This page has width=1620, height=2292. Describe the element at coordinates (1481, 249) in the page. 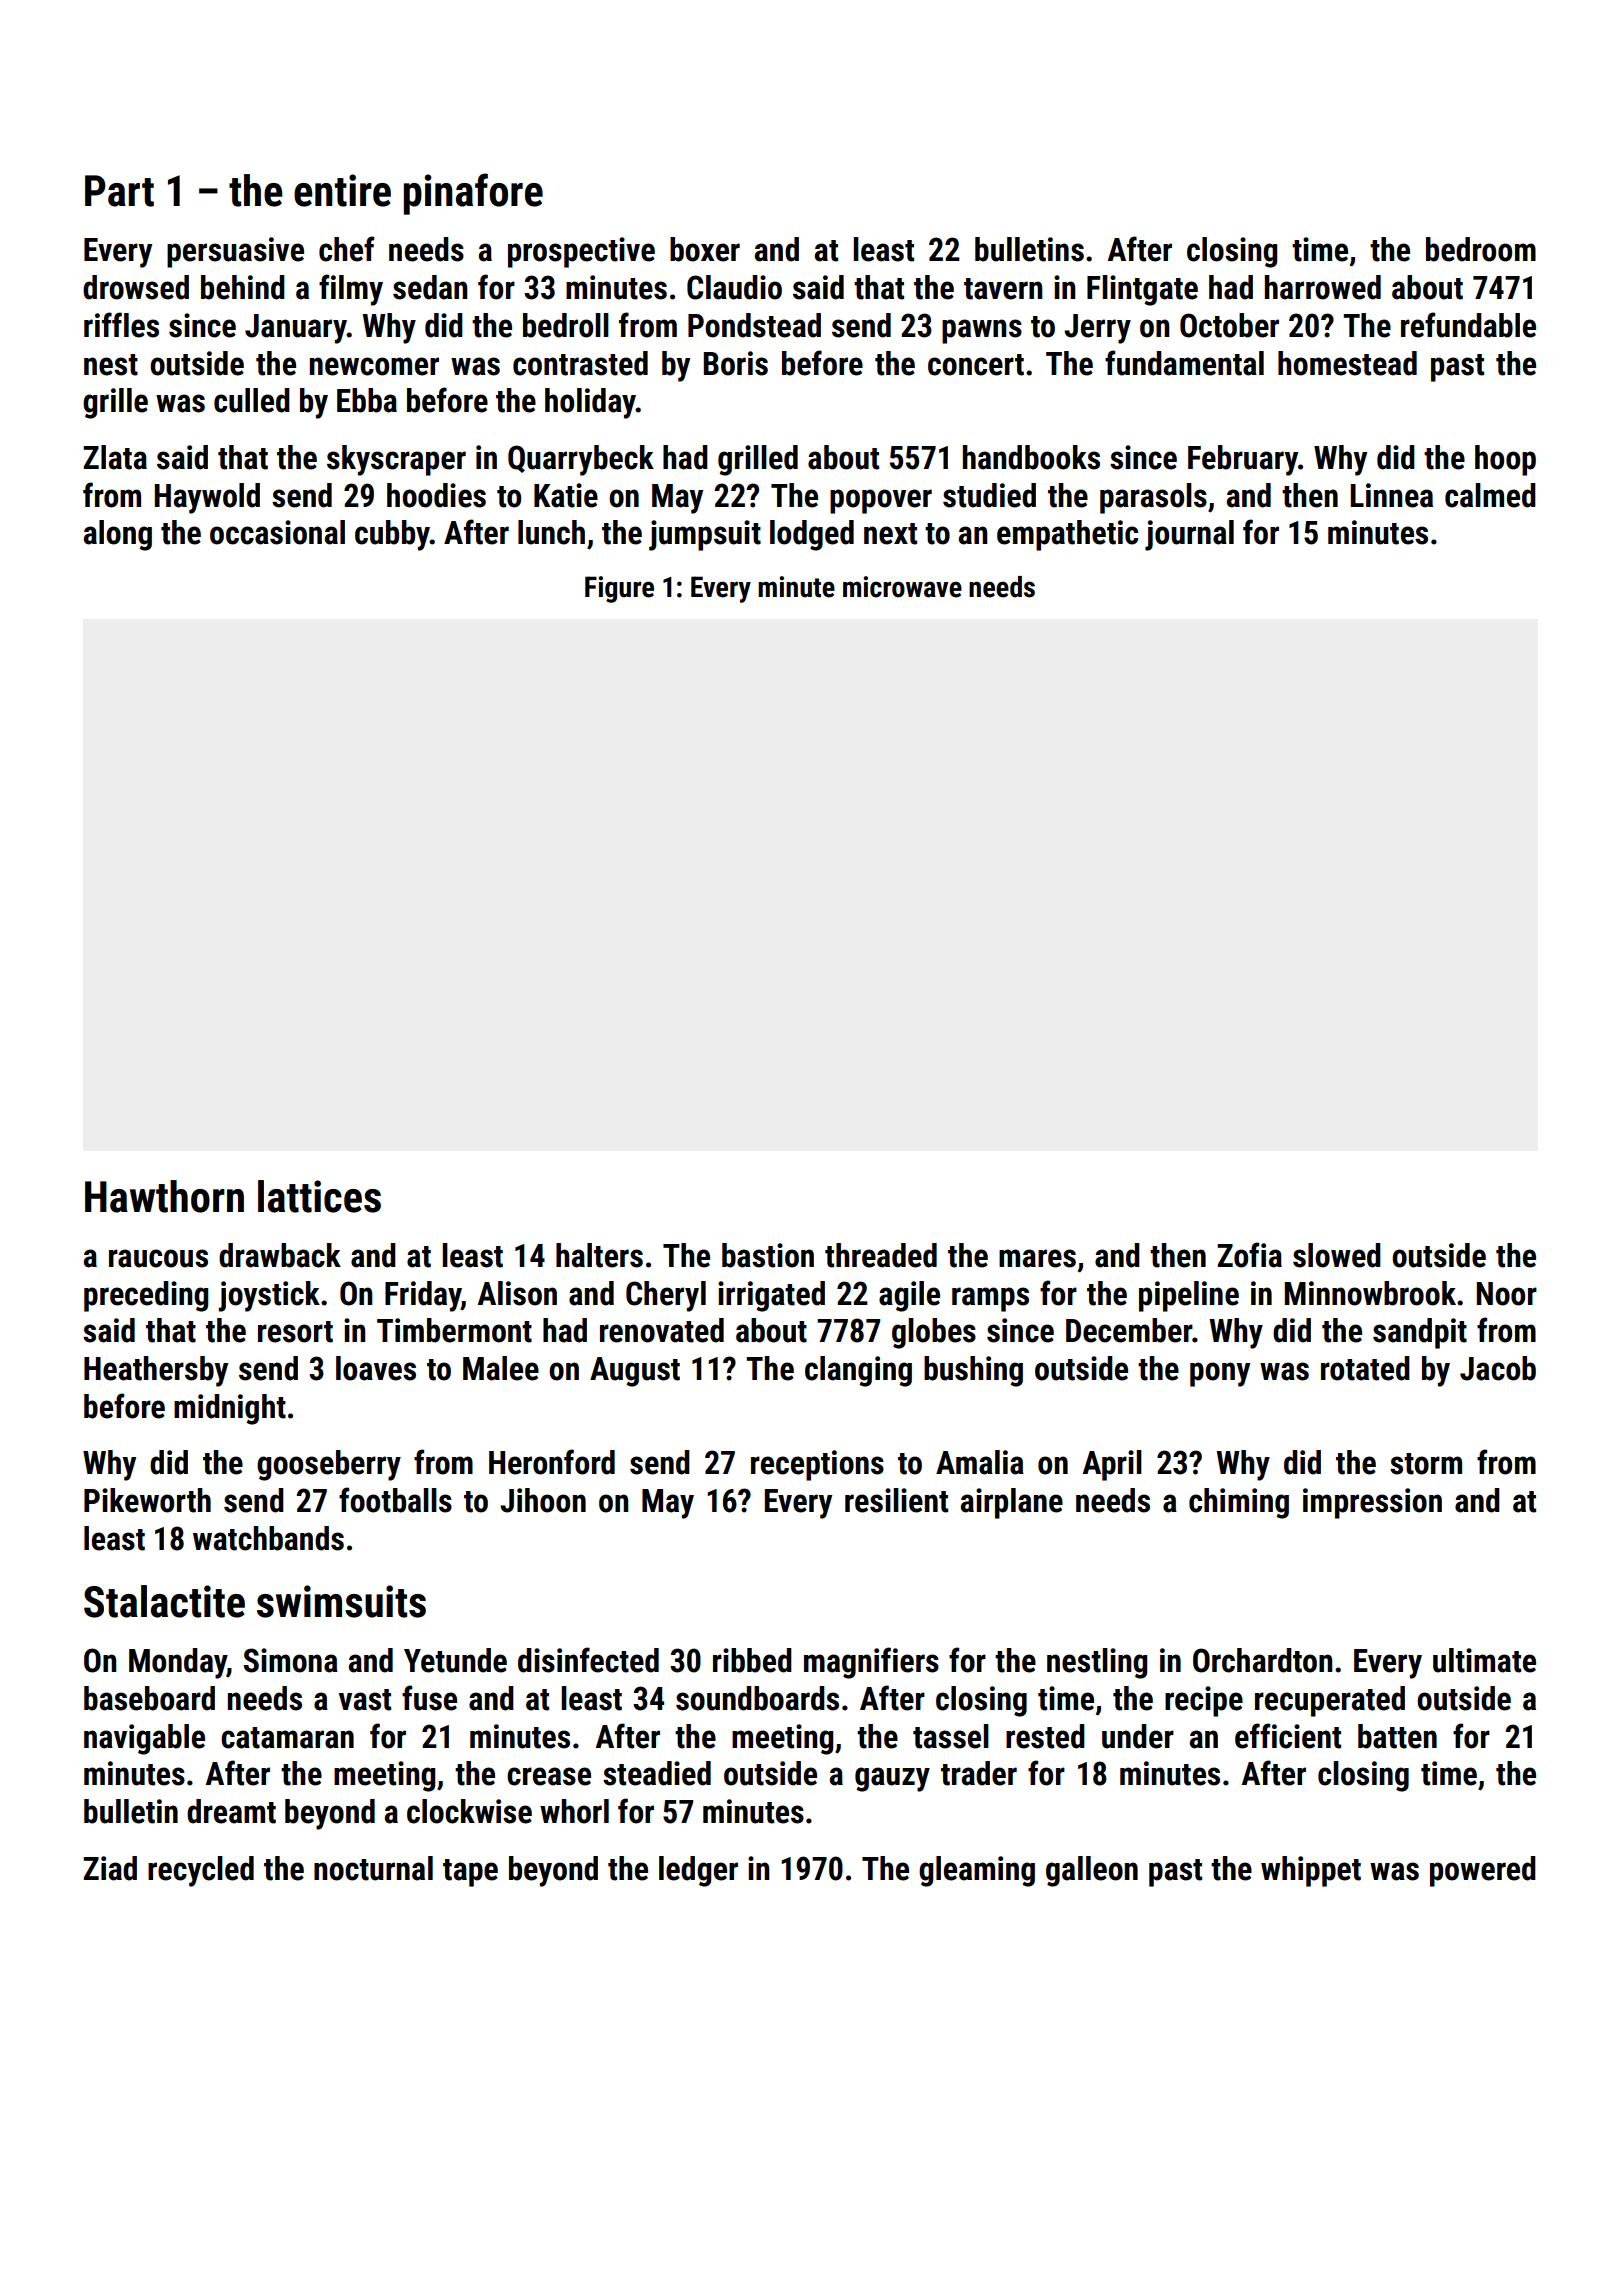

I see `bedroom` at that location.
